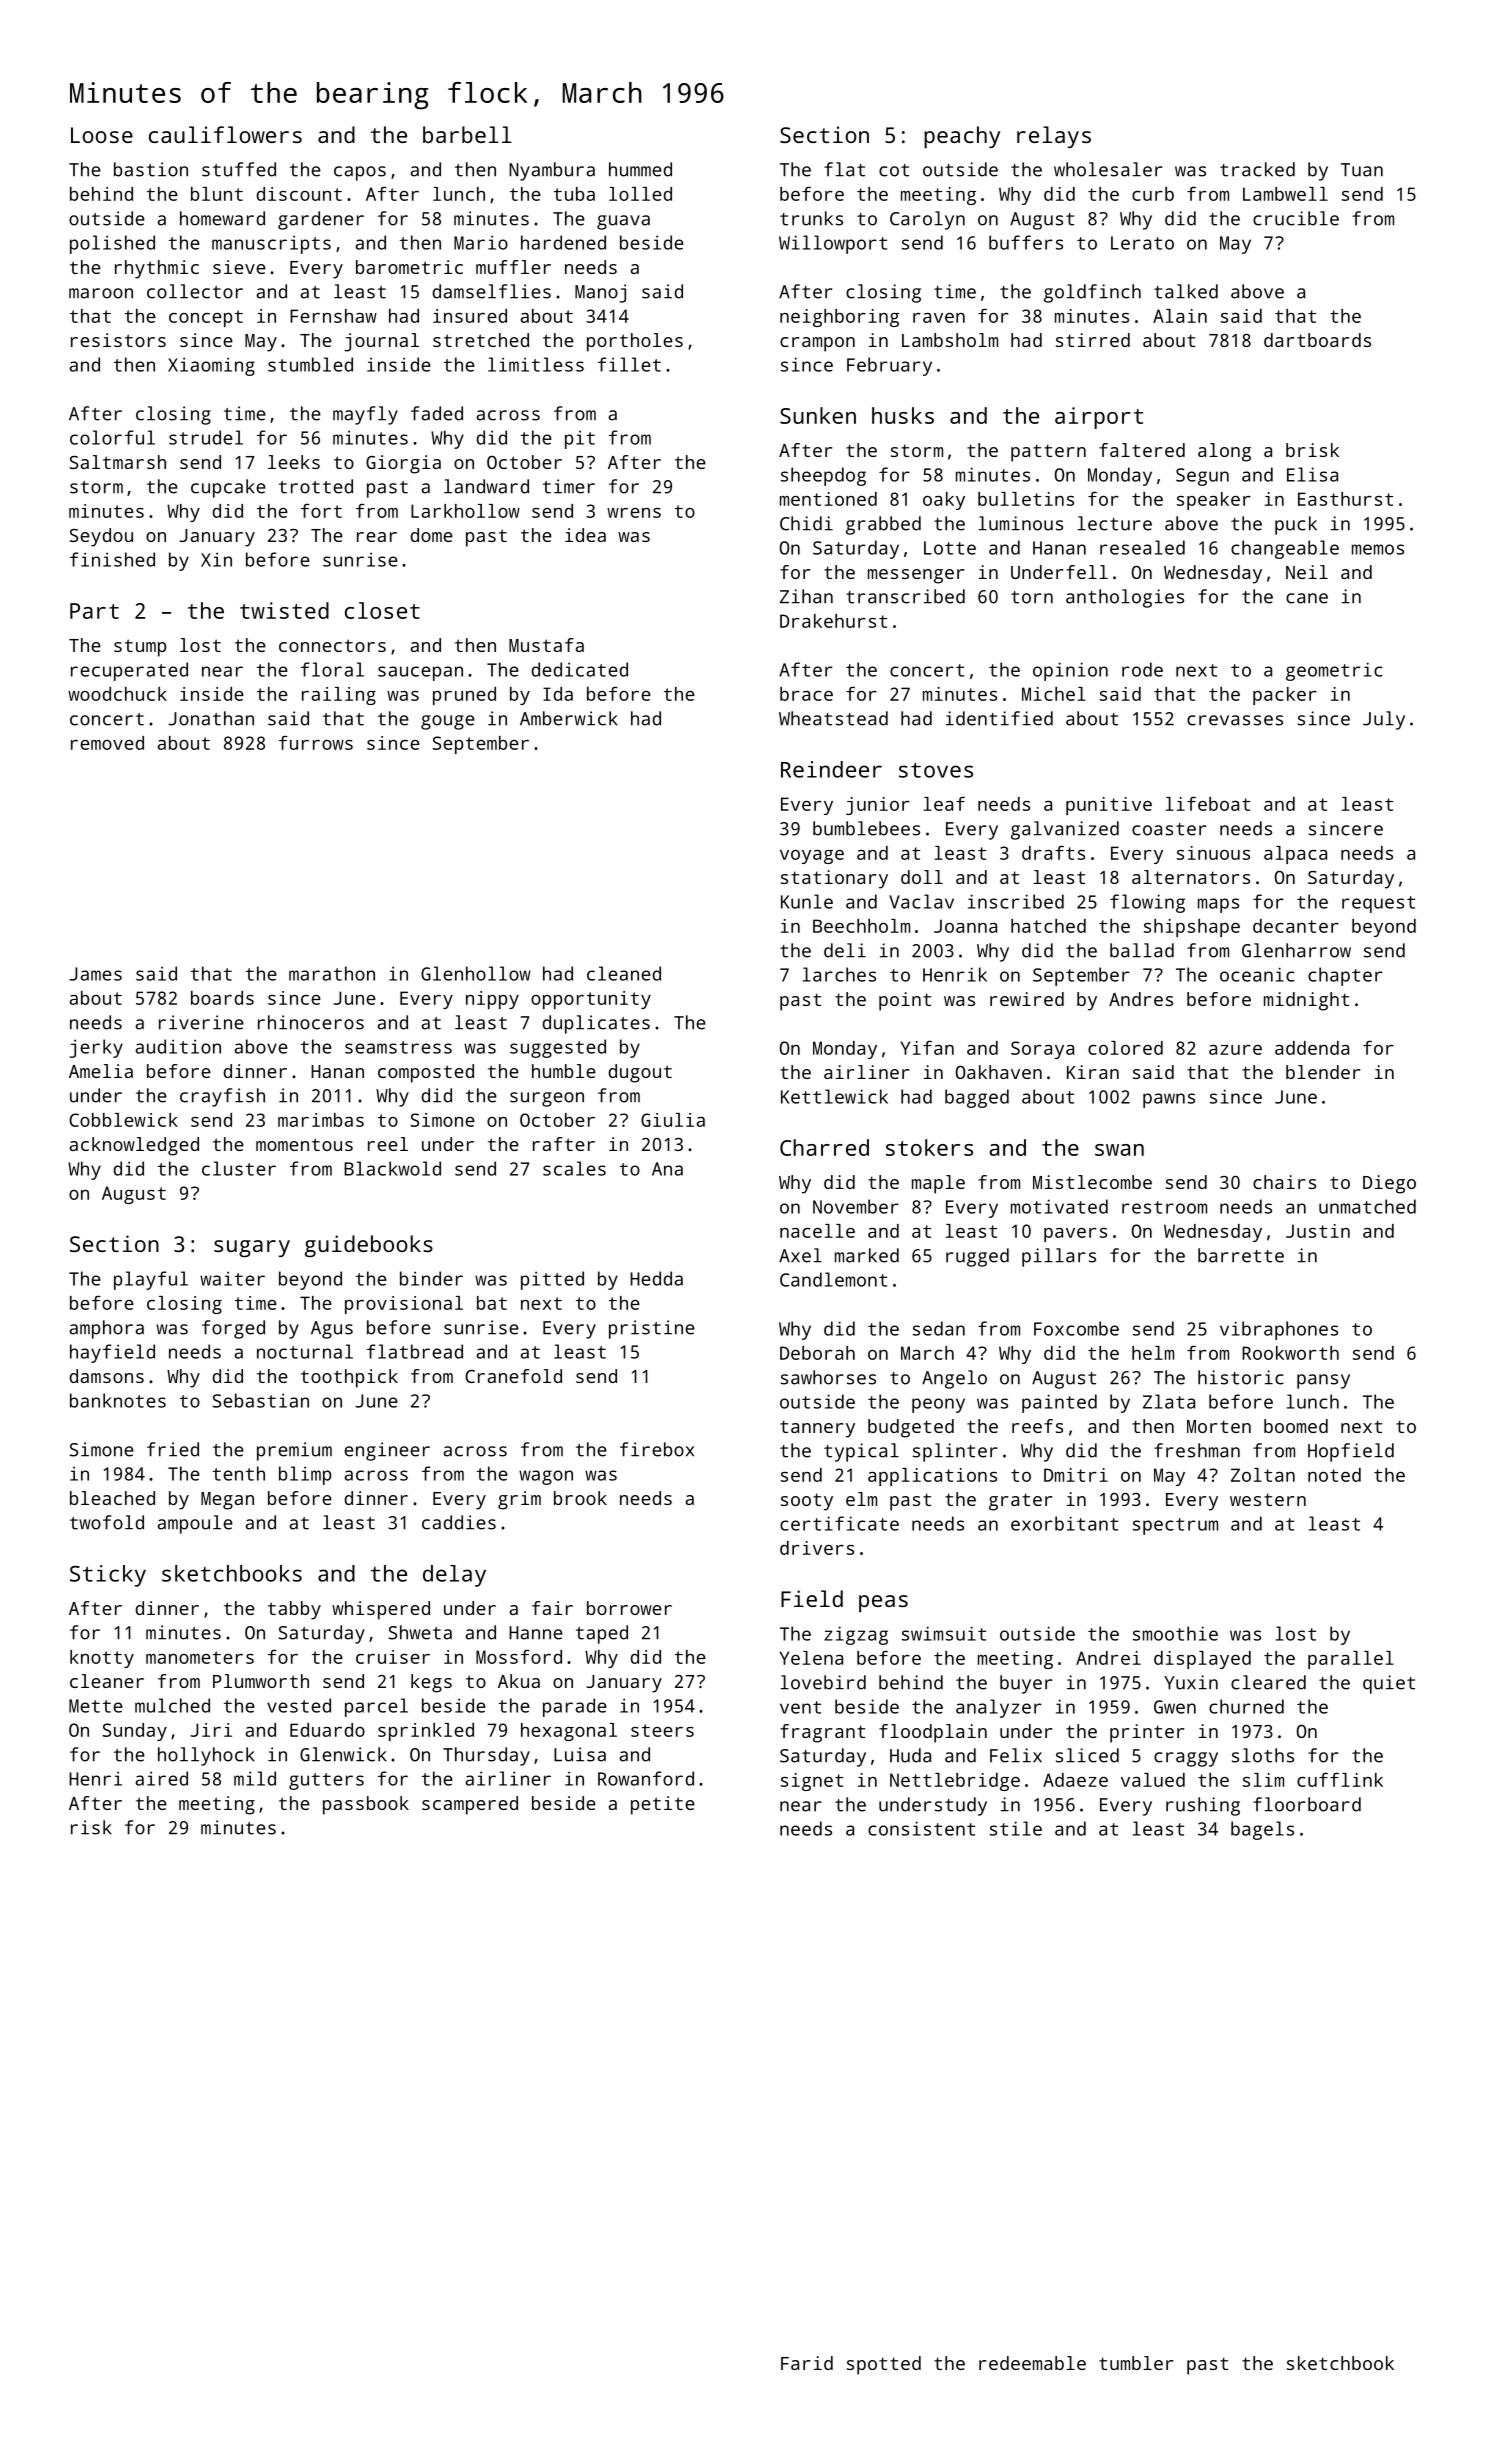  What do you see at coordinates (884, 2365) in the page?
I see `spotted` at bounding box center [884, 2365].
